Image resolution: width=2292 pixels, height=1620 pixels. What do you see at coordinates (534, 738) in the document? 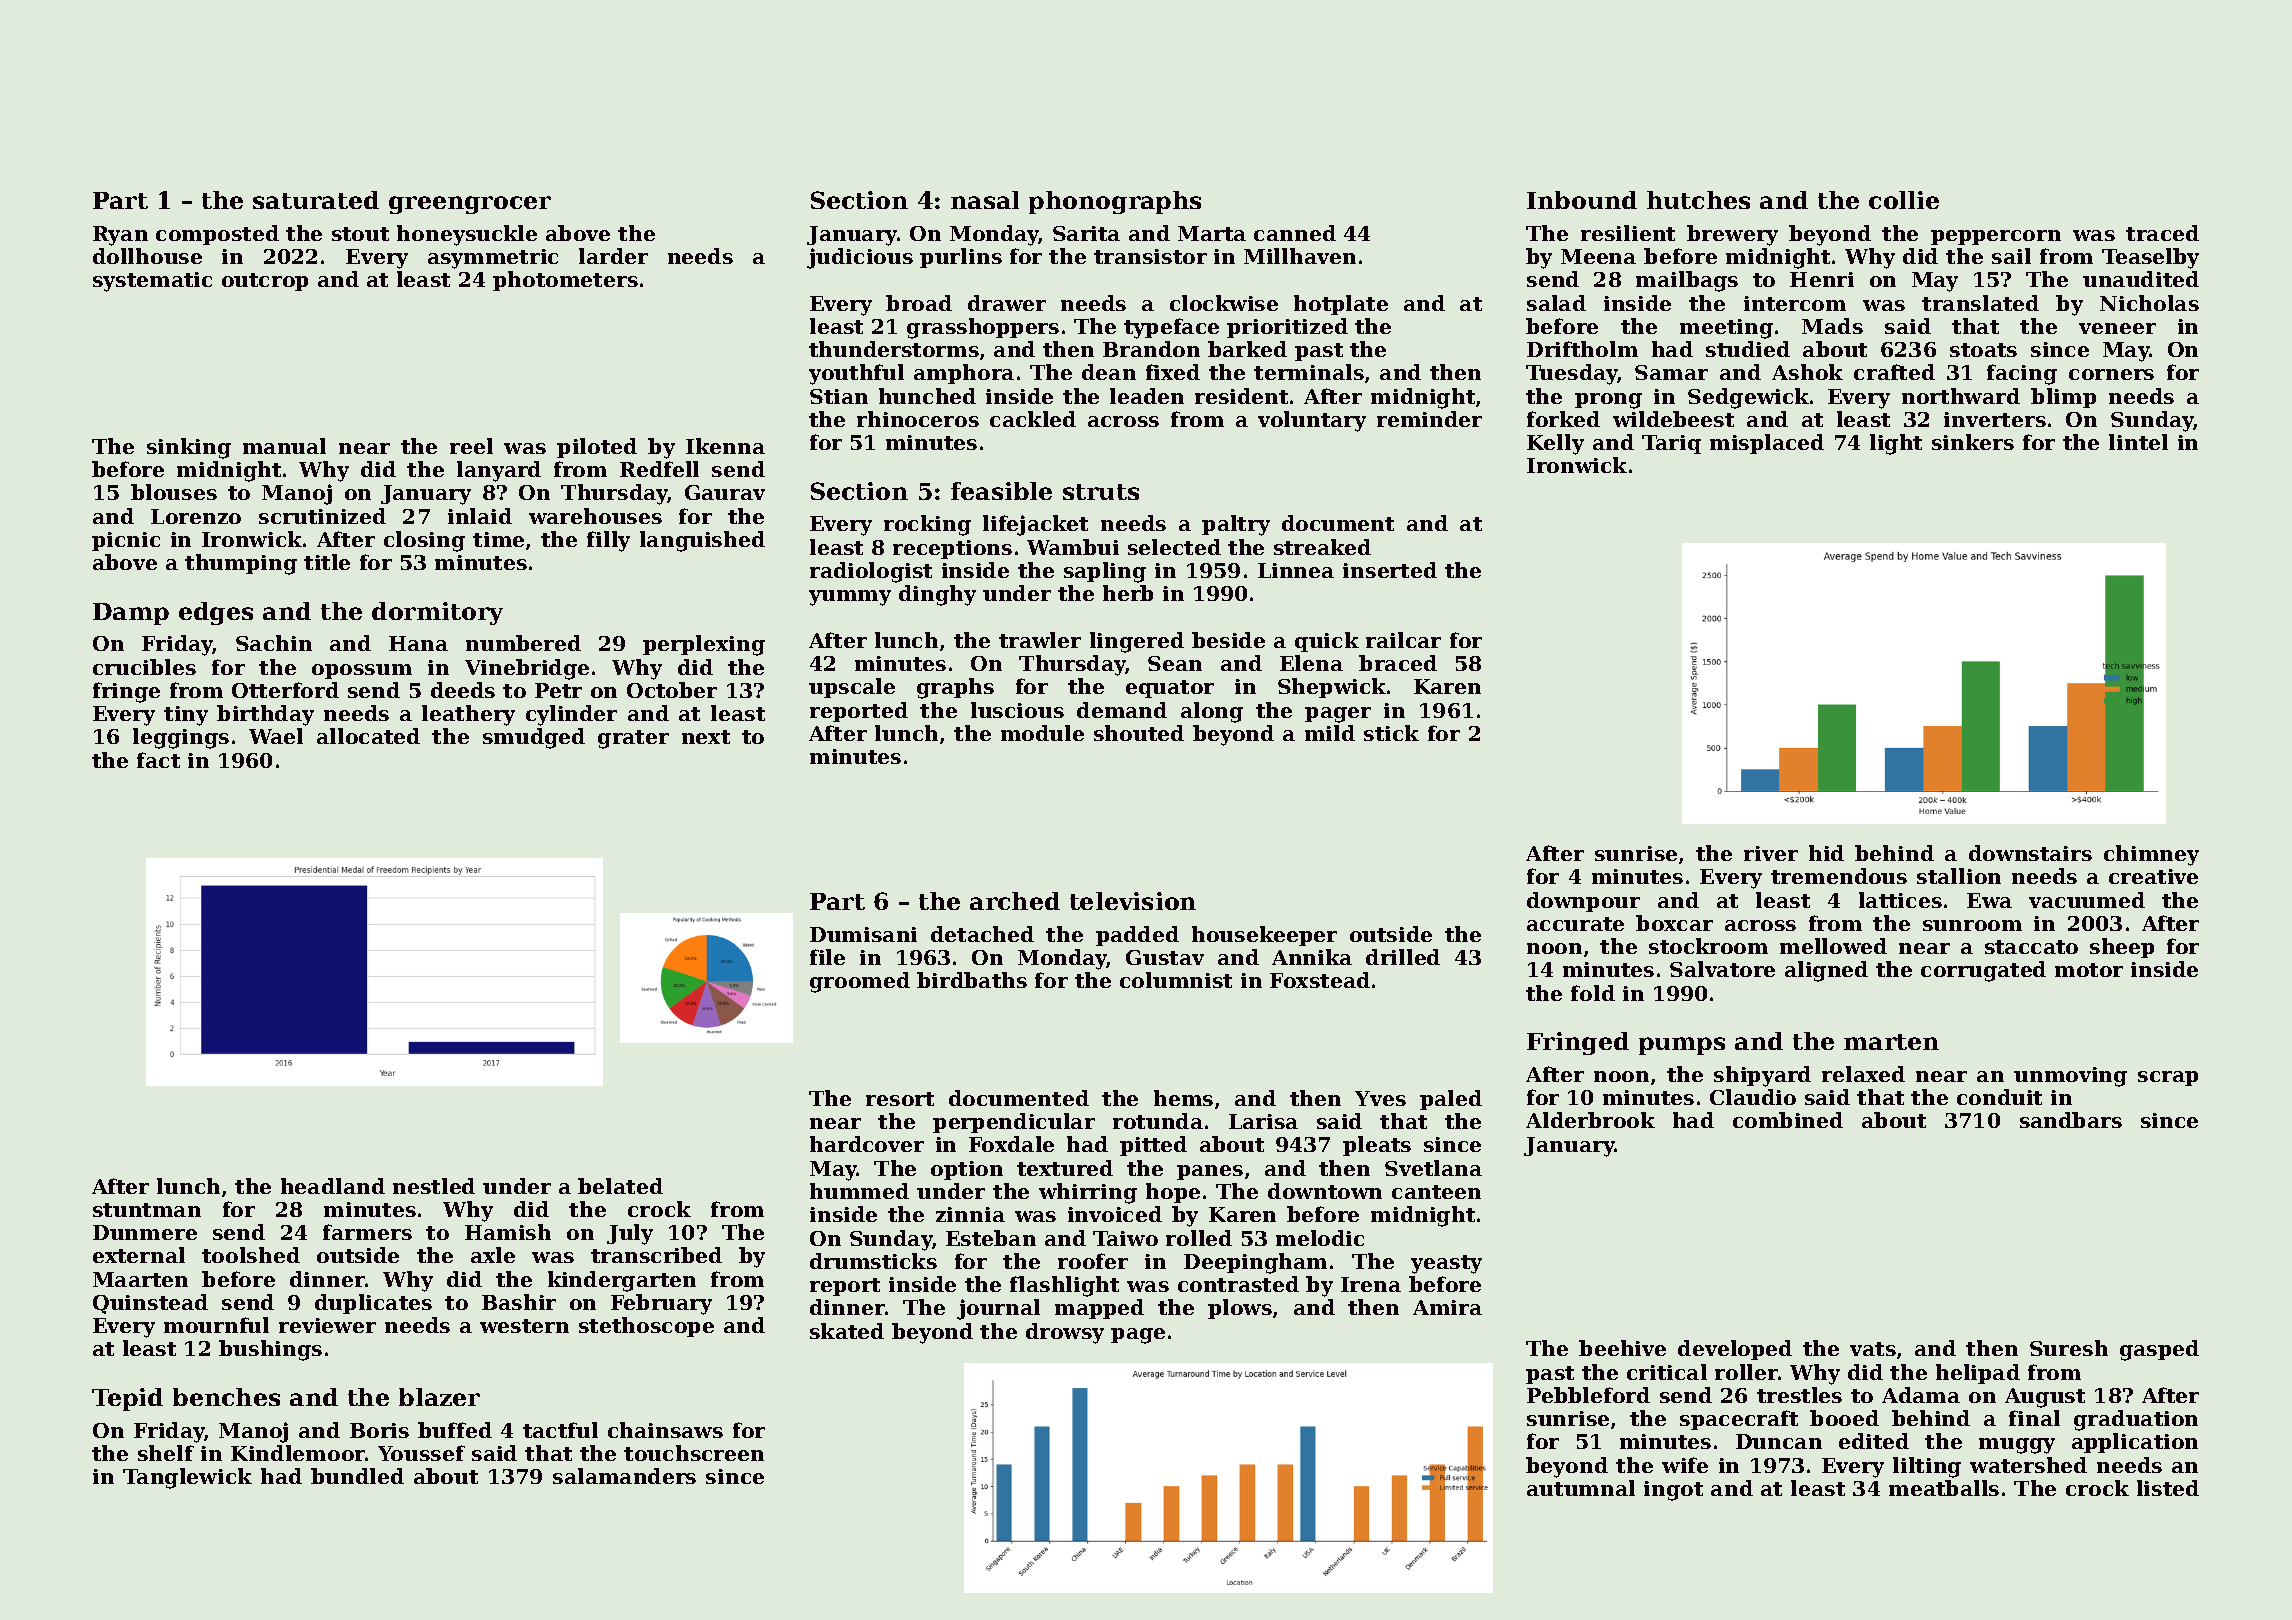
I see `smudged` at bounding box center [534, 738].
